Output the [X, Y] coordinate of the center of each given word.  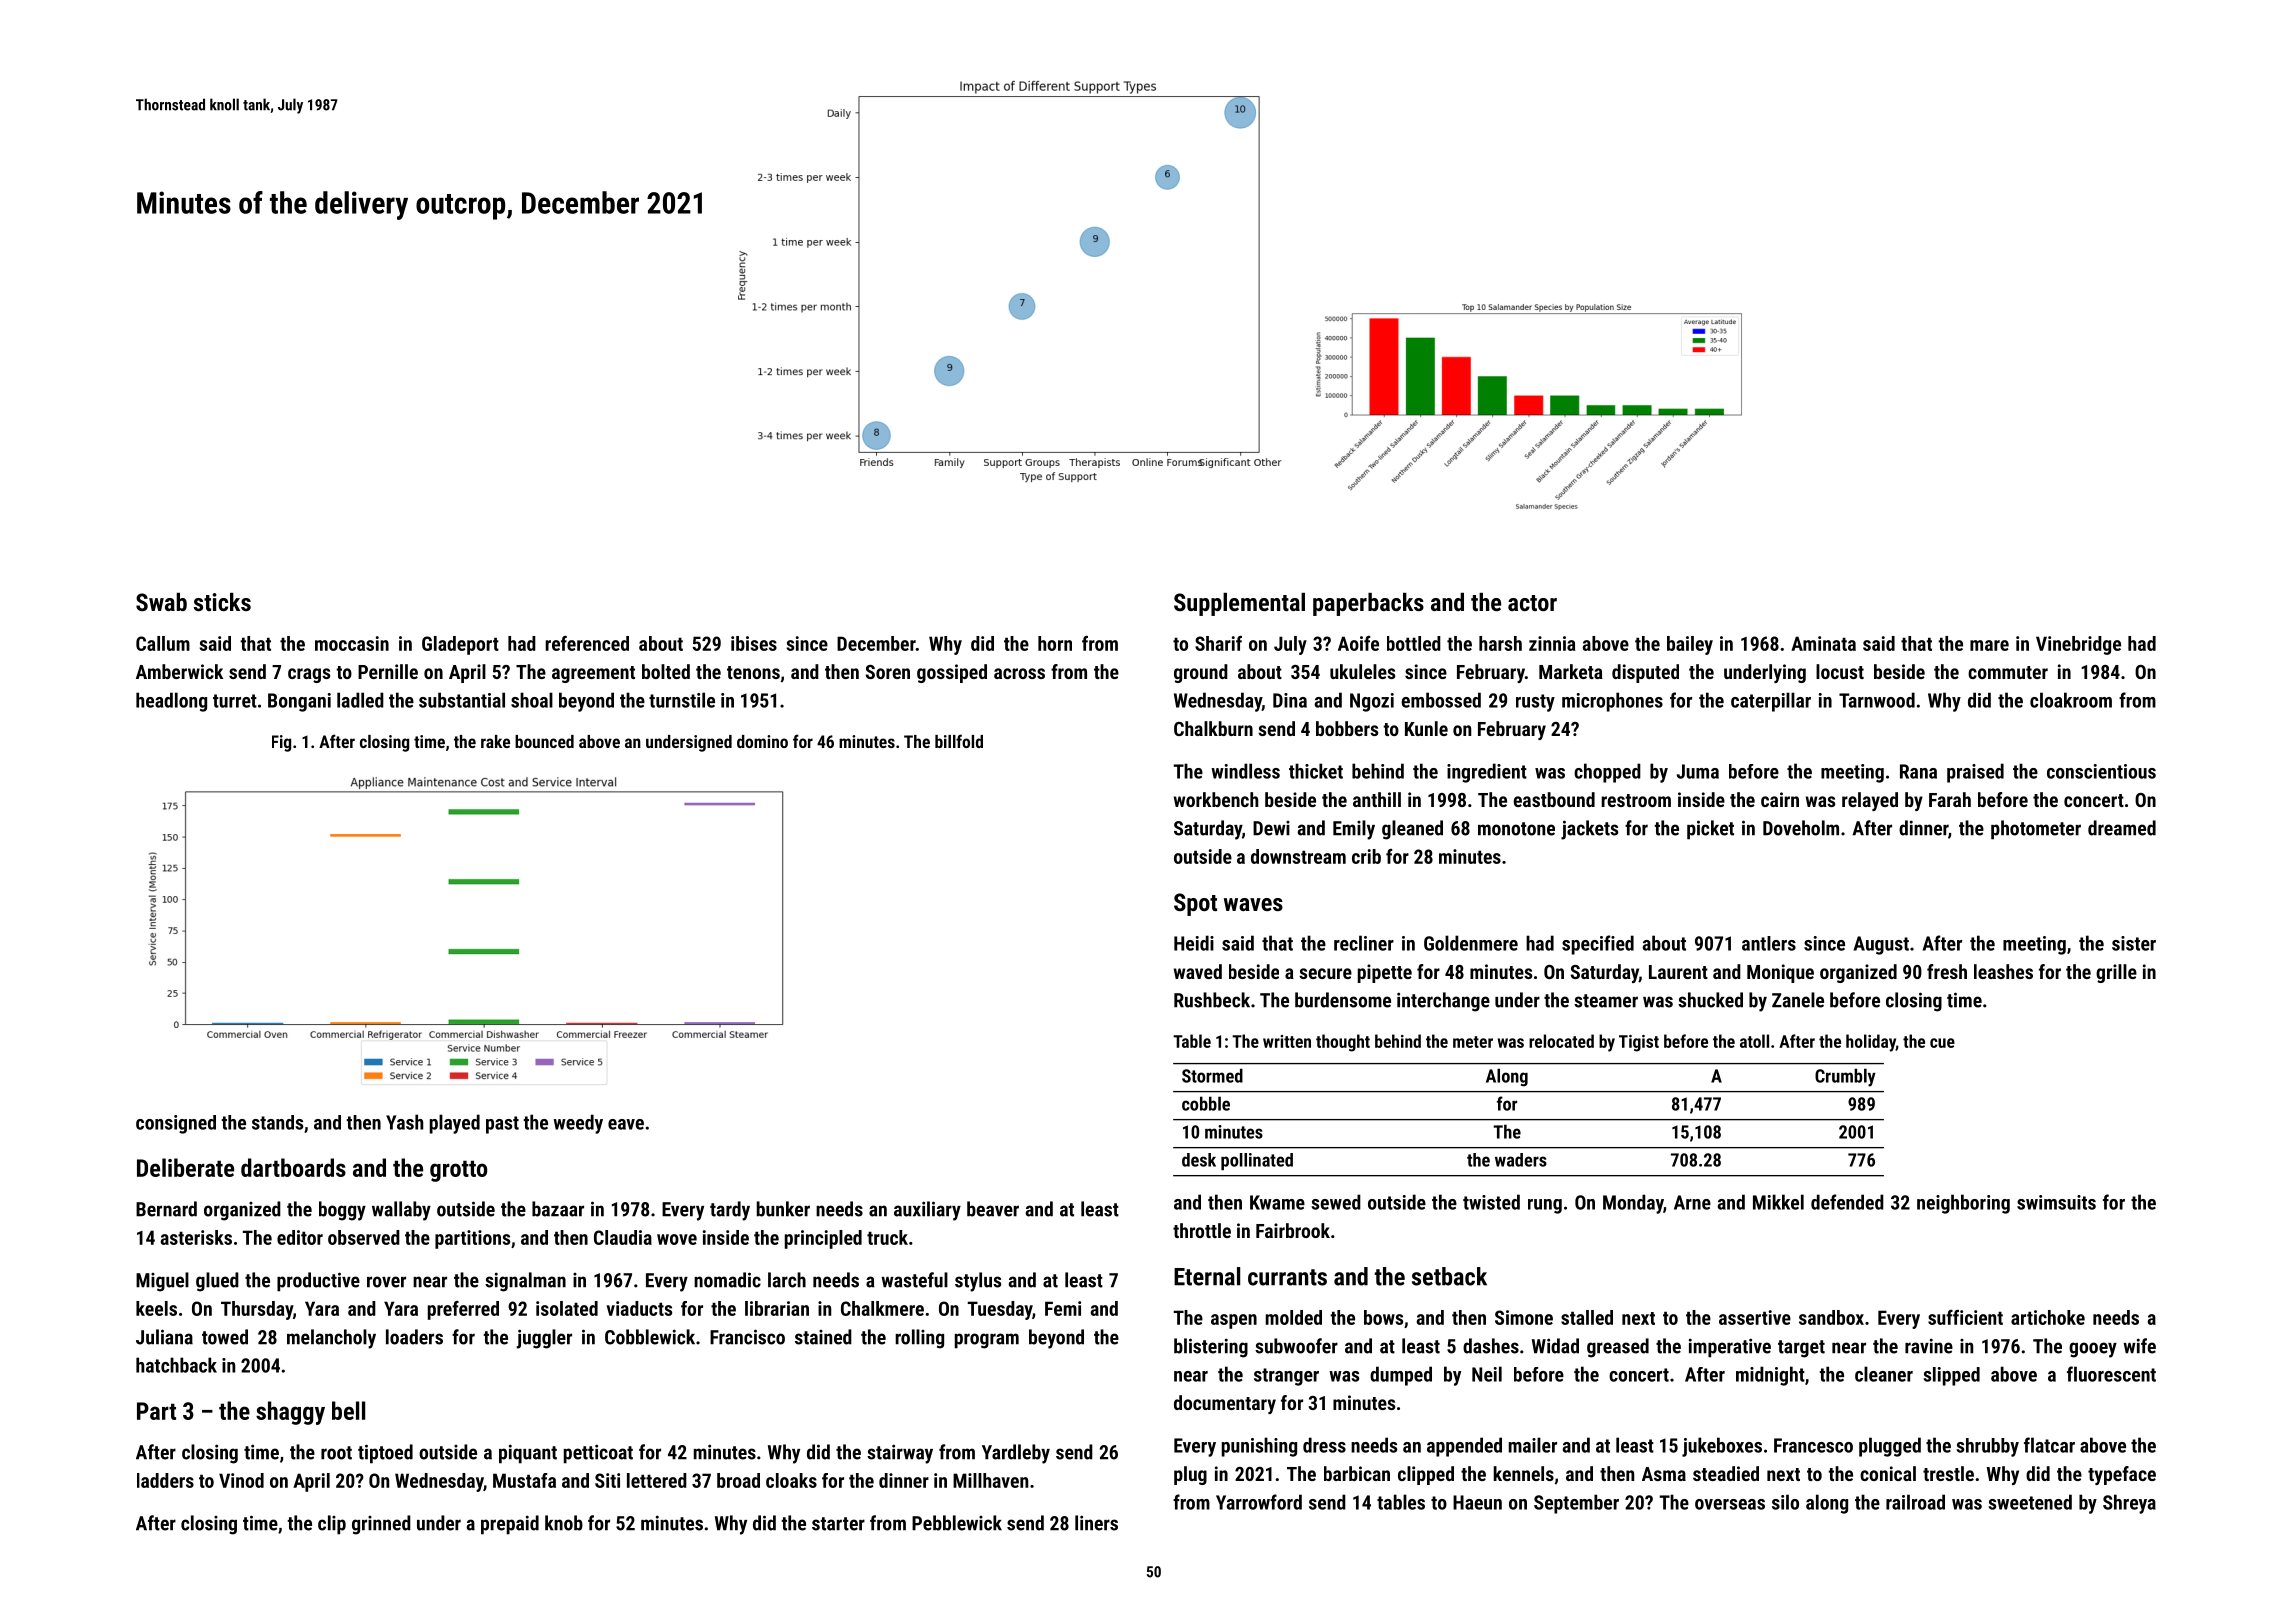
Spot [1195, 904]
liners [1096, 1523]
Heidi [1194, 943]
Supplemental [1239, 604]
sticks [222, 602]
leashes [2003, 971]
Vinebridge [2078, 645]
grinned [381, 1525]
